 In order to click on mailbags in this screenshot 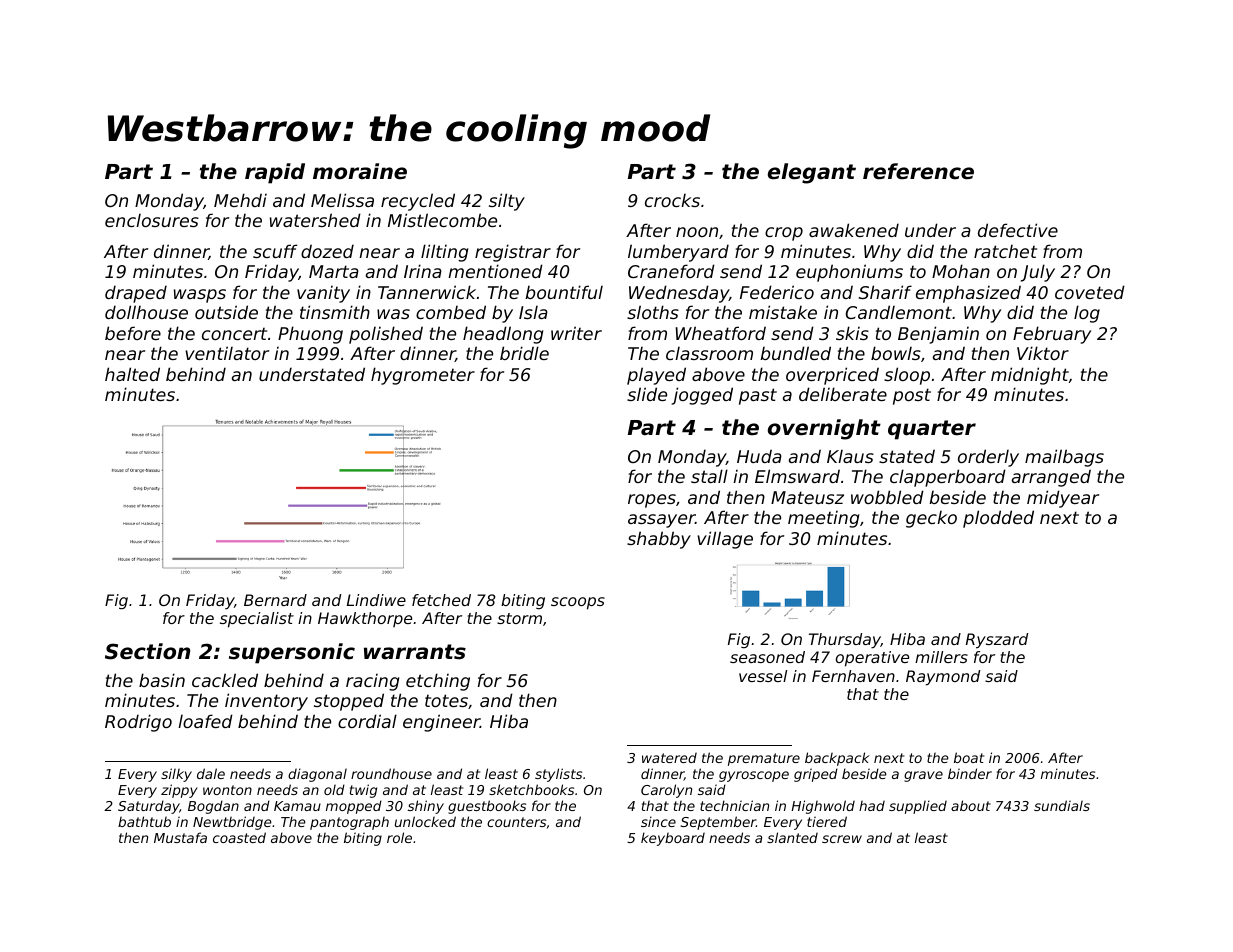, I will do `click(1064, 458)`.
